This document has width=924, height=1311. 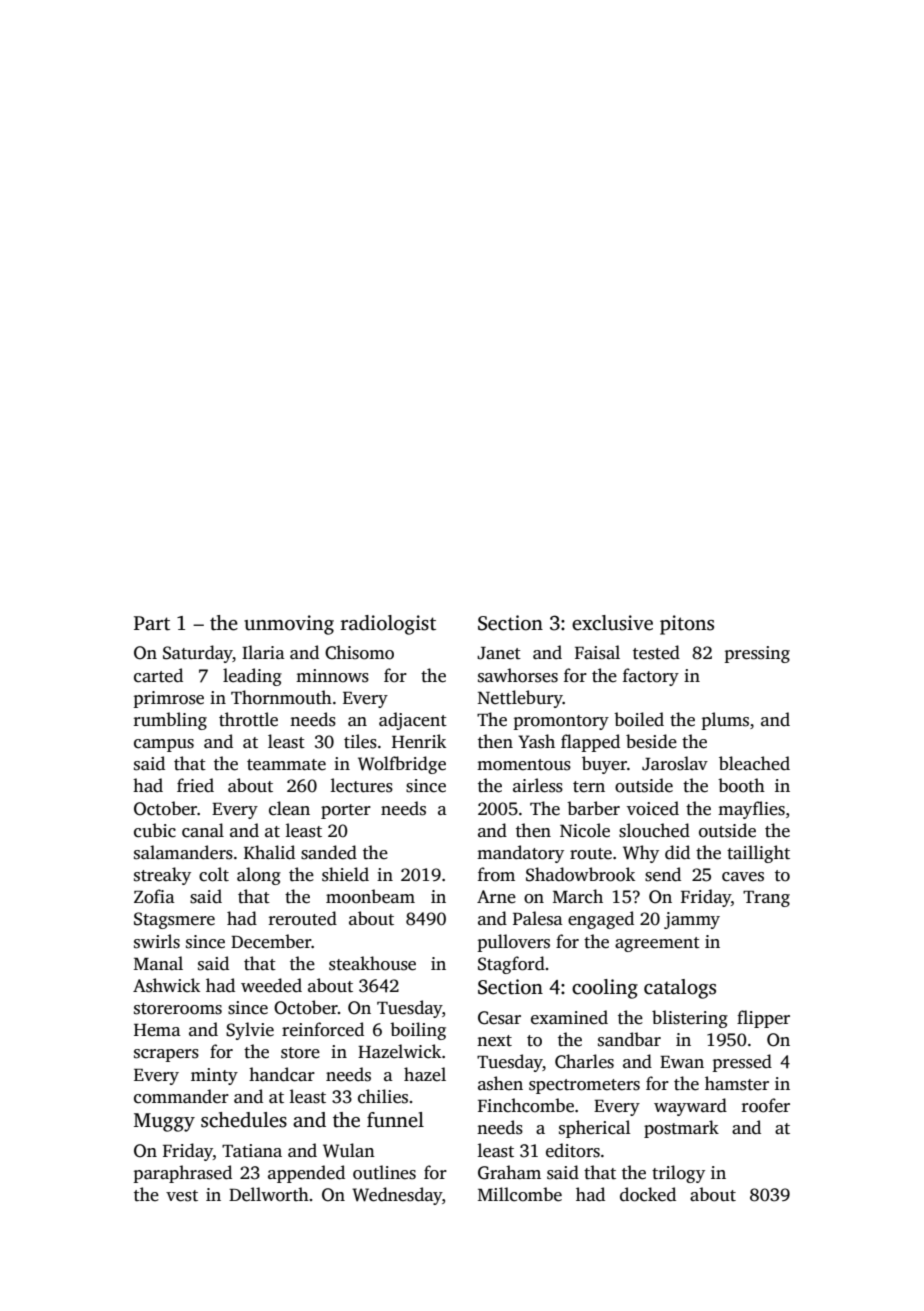 I want to click on Ashwick, so click(x=166, y=985).
